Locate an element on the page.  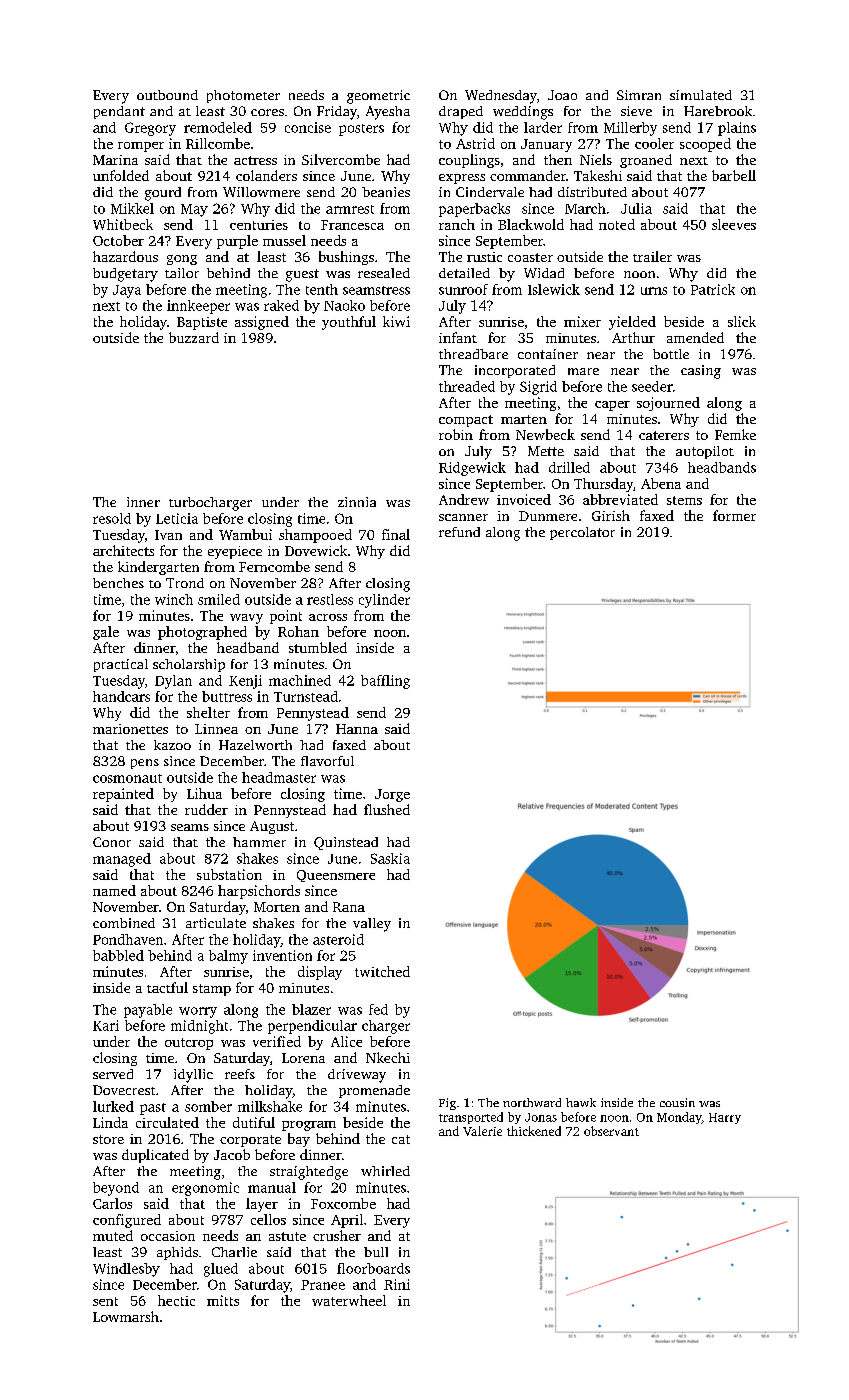
stems is located at coordinates (684, 500).
